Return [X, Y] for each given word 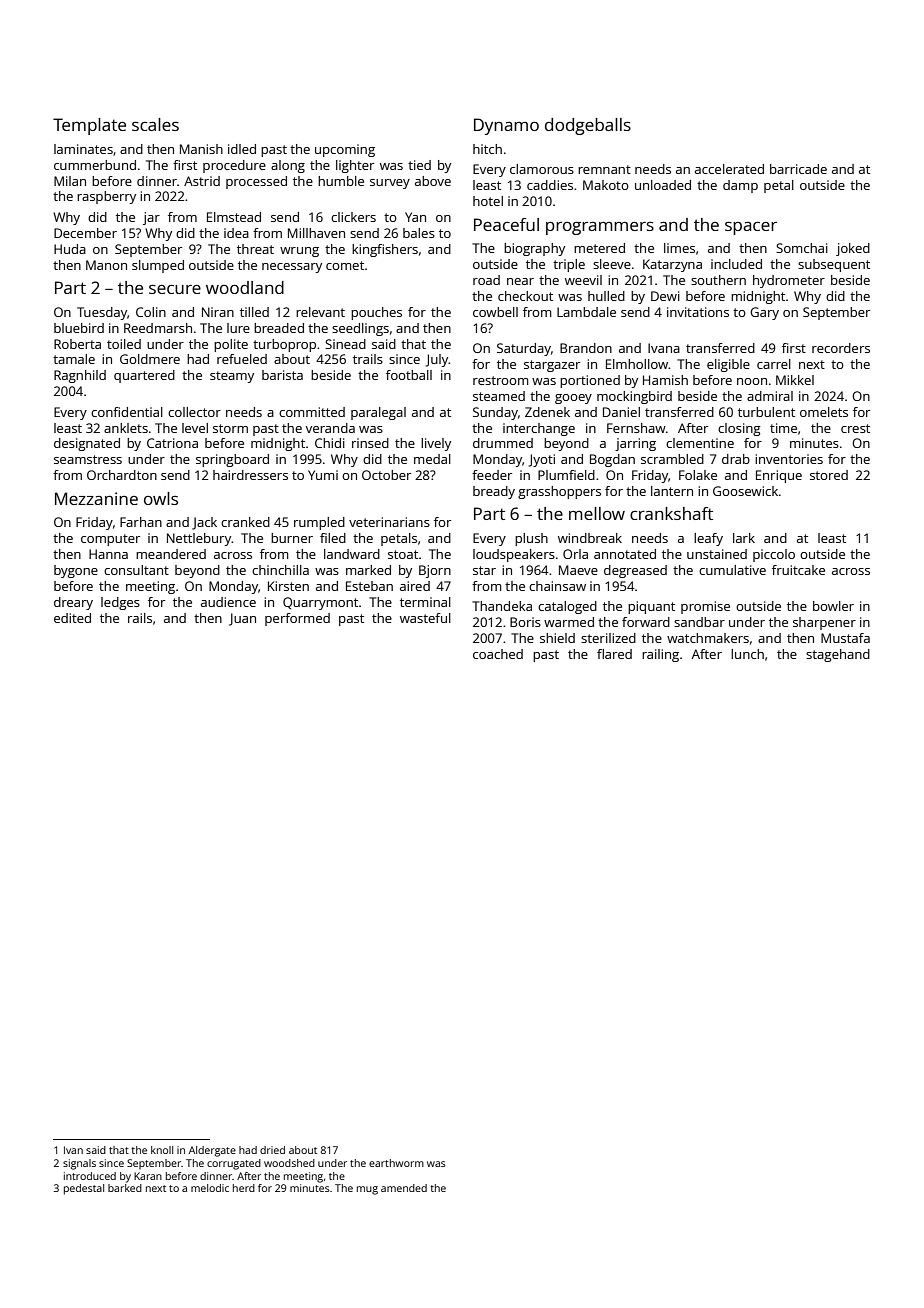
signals [79, 1164]
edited [72, 618]
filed [333, 538]
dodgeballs [588, 126]
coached [498, 654]
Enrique [779, 476]
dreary [73, 603]
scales [155, 124]
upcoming [345, 150]
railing [660, 655]
